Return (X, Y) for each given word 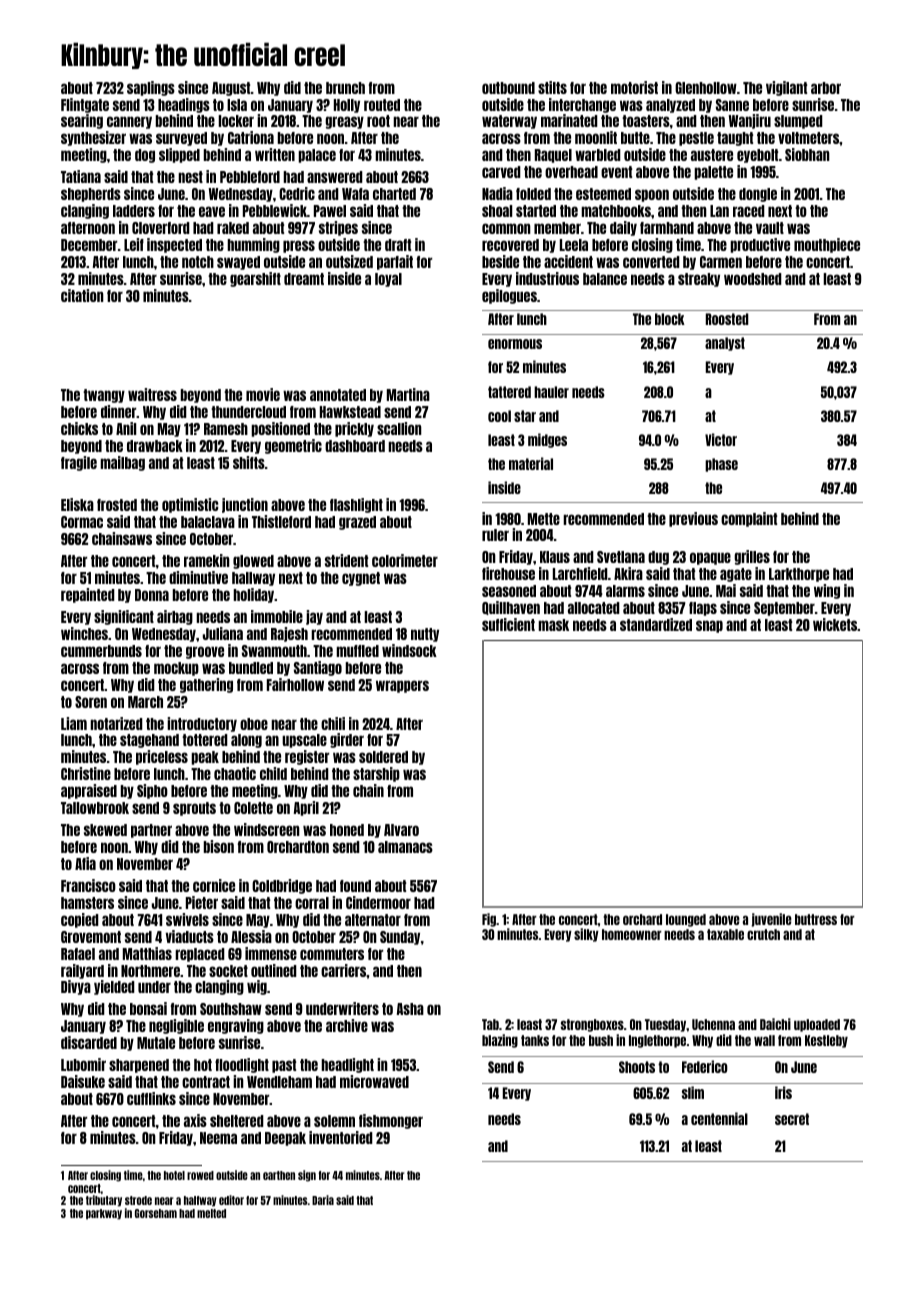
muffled (357, 651)
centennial (719, 1118)
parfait (395, 262)
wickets (835, 624)
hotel (174, 1175)
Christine (86, 773)
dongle (758, 195)
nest (190, 177)
